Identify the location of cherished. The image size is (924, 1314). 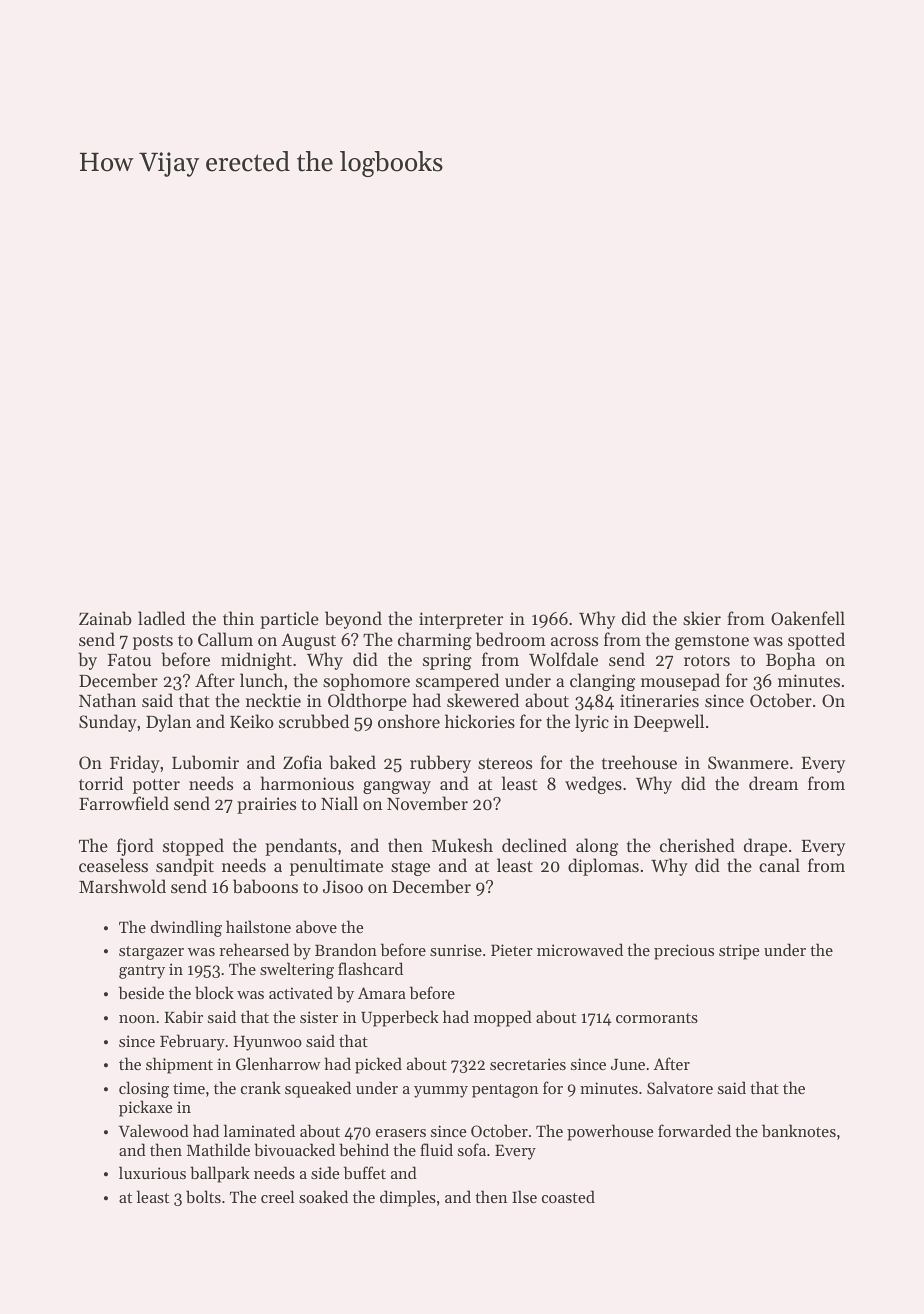
(697, 845).
